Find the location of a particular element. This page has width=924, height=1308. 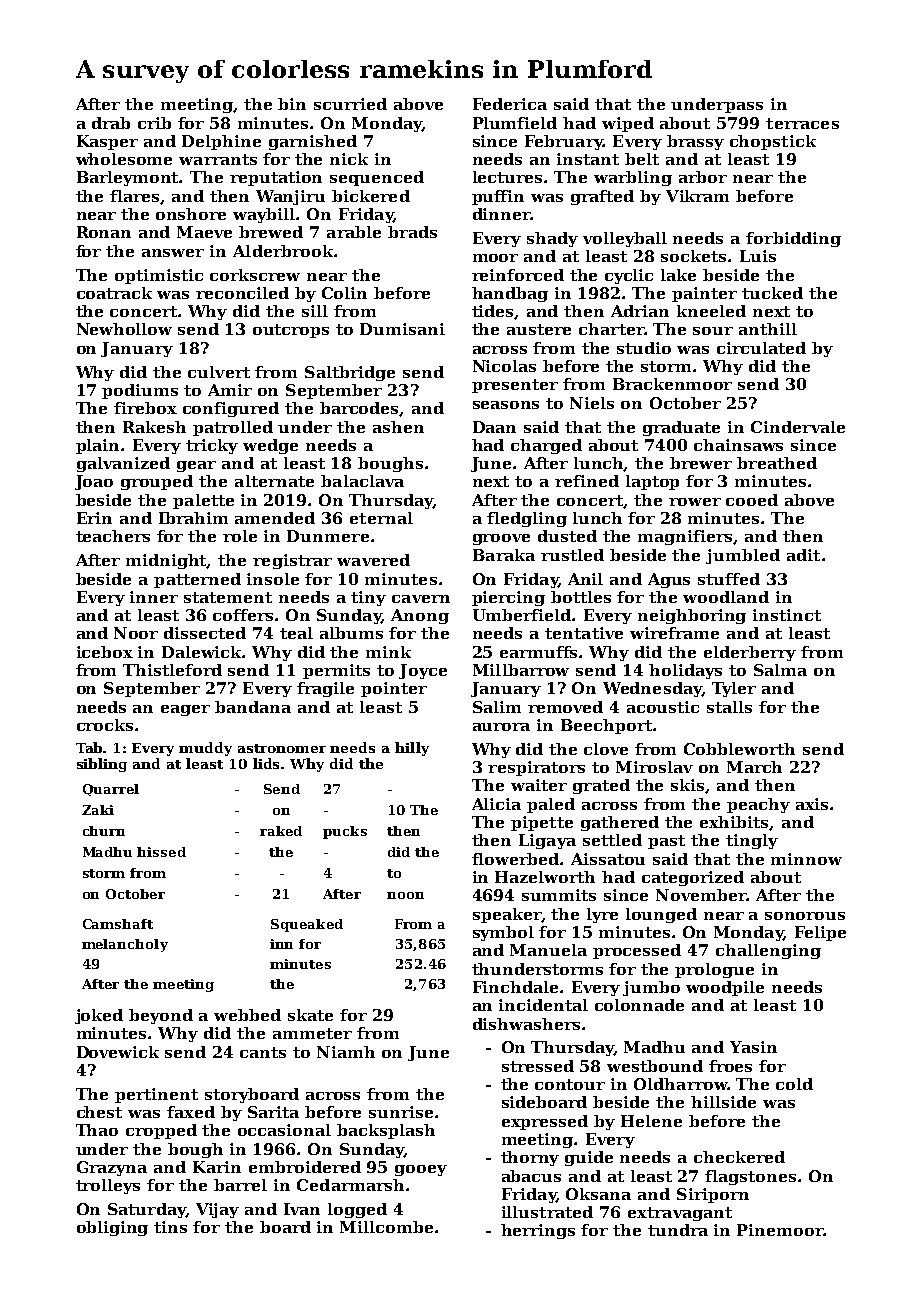

removed is located at coordinates (565, 707).
